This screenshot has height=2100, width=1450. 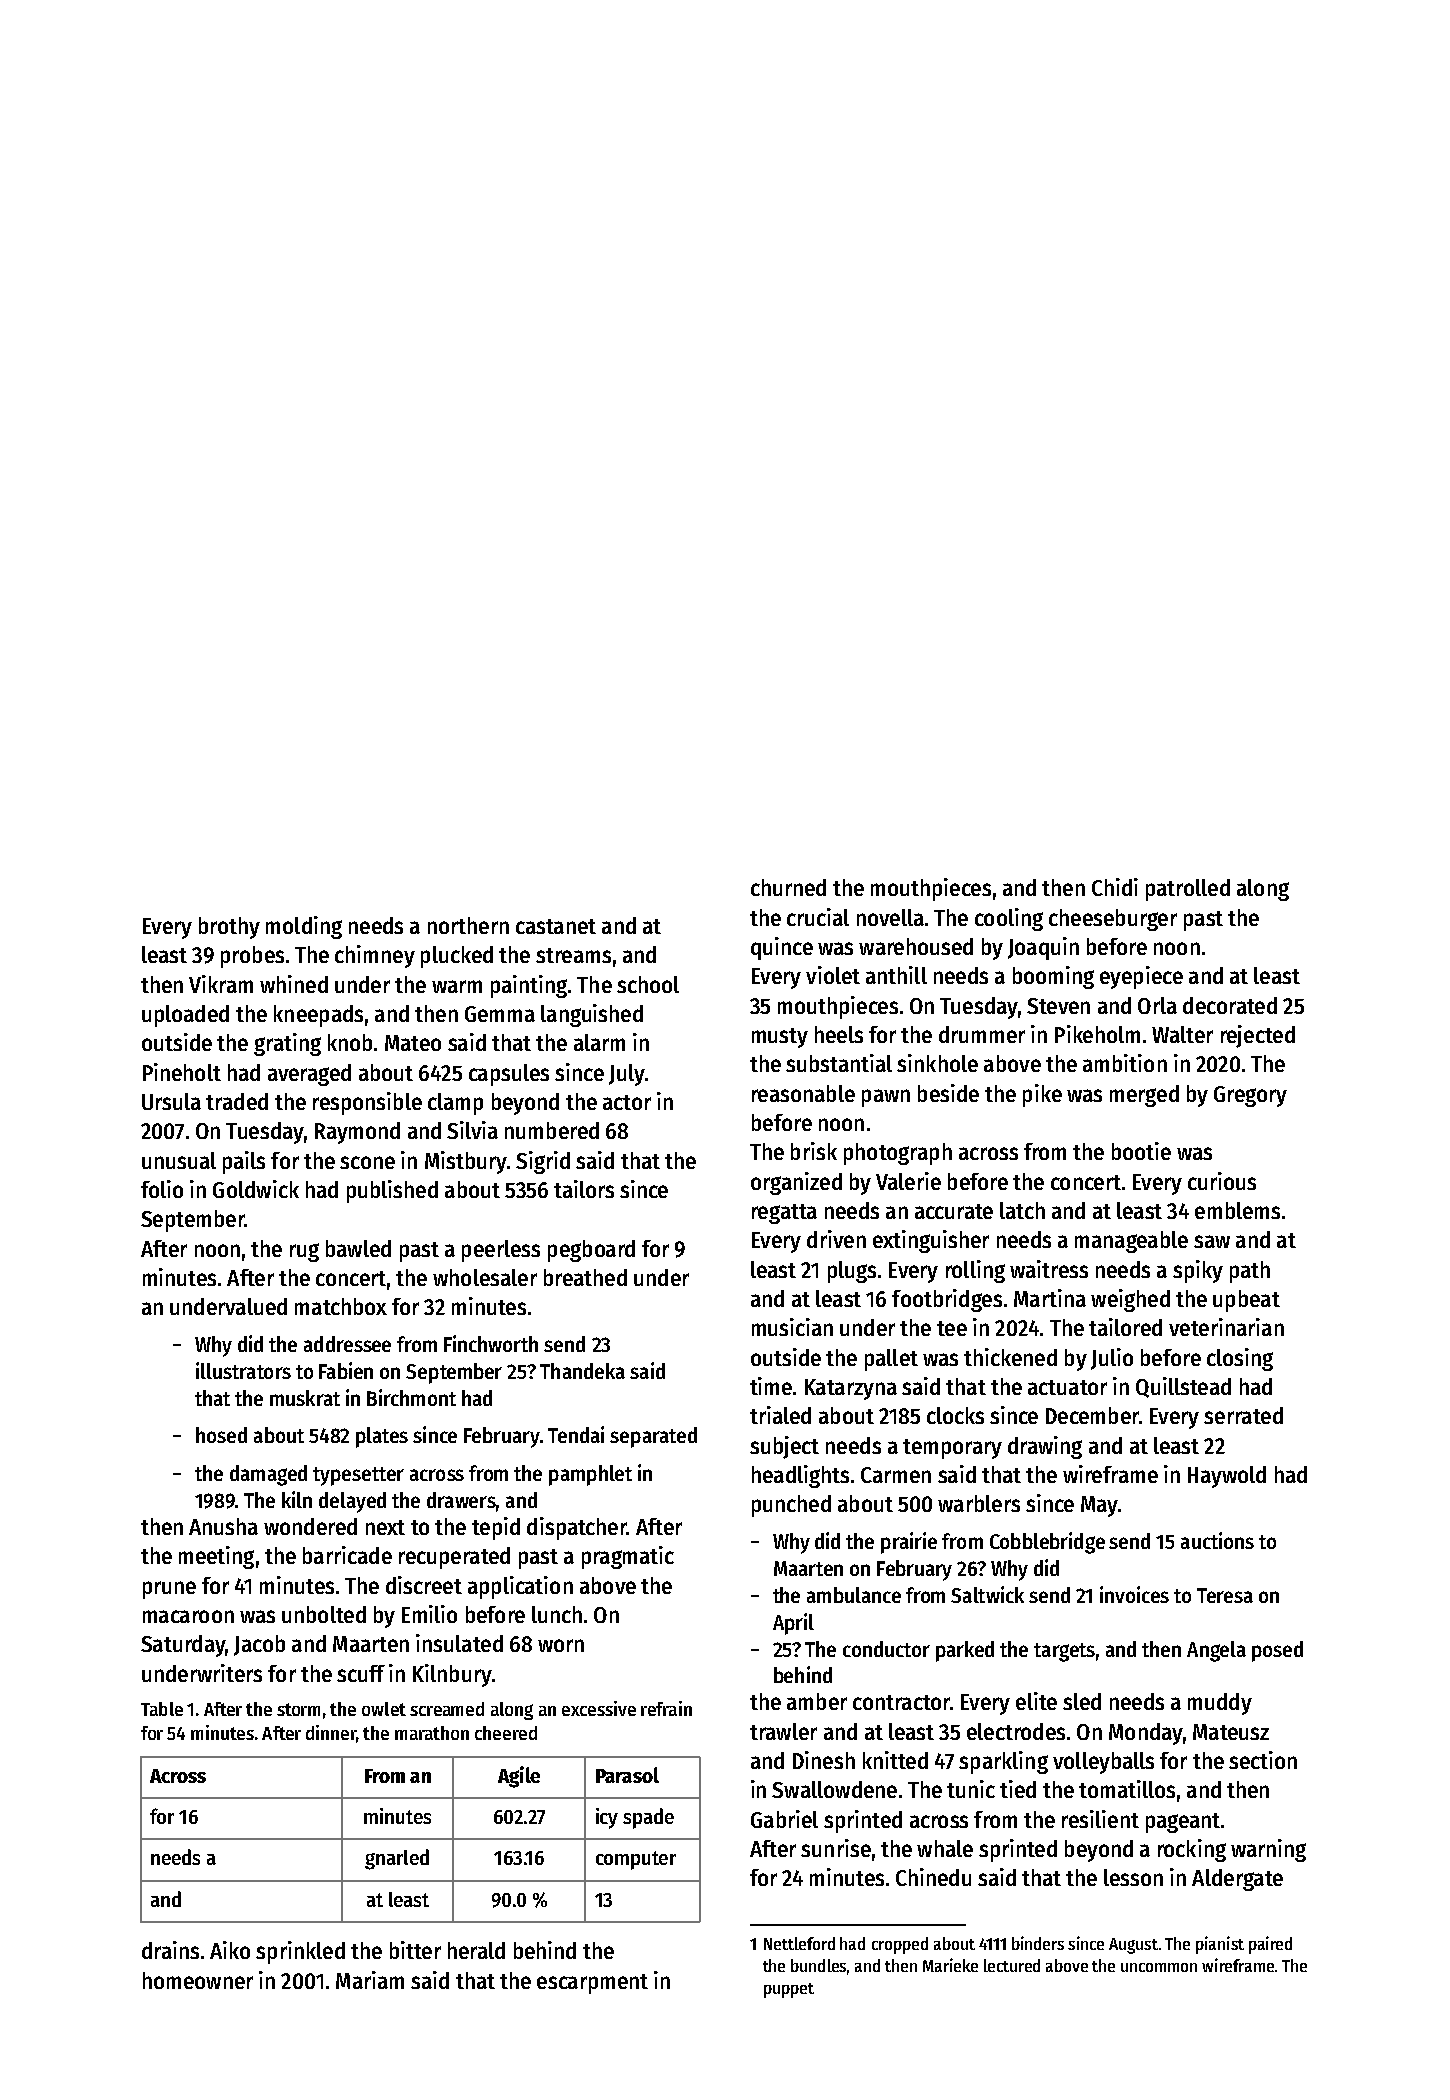 What do you see at coordinates (182, 1072) in the screenshot?
I see `Pineholt` at bounding box center [182, 1072].
